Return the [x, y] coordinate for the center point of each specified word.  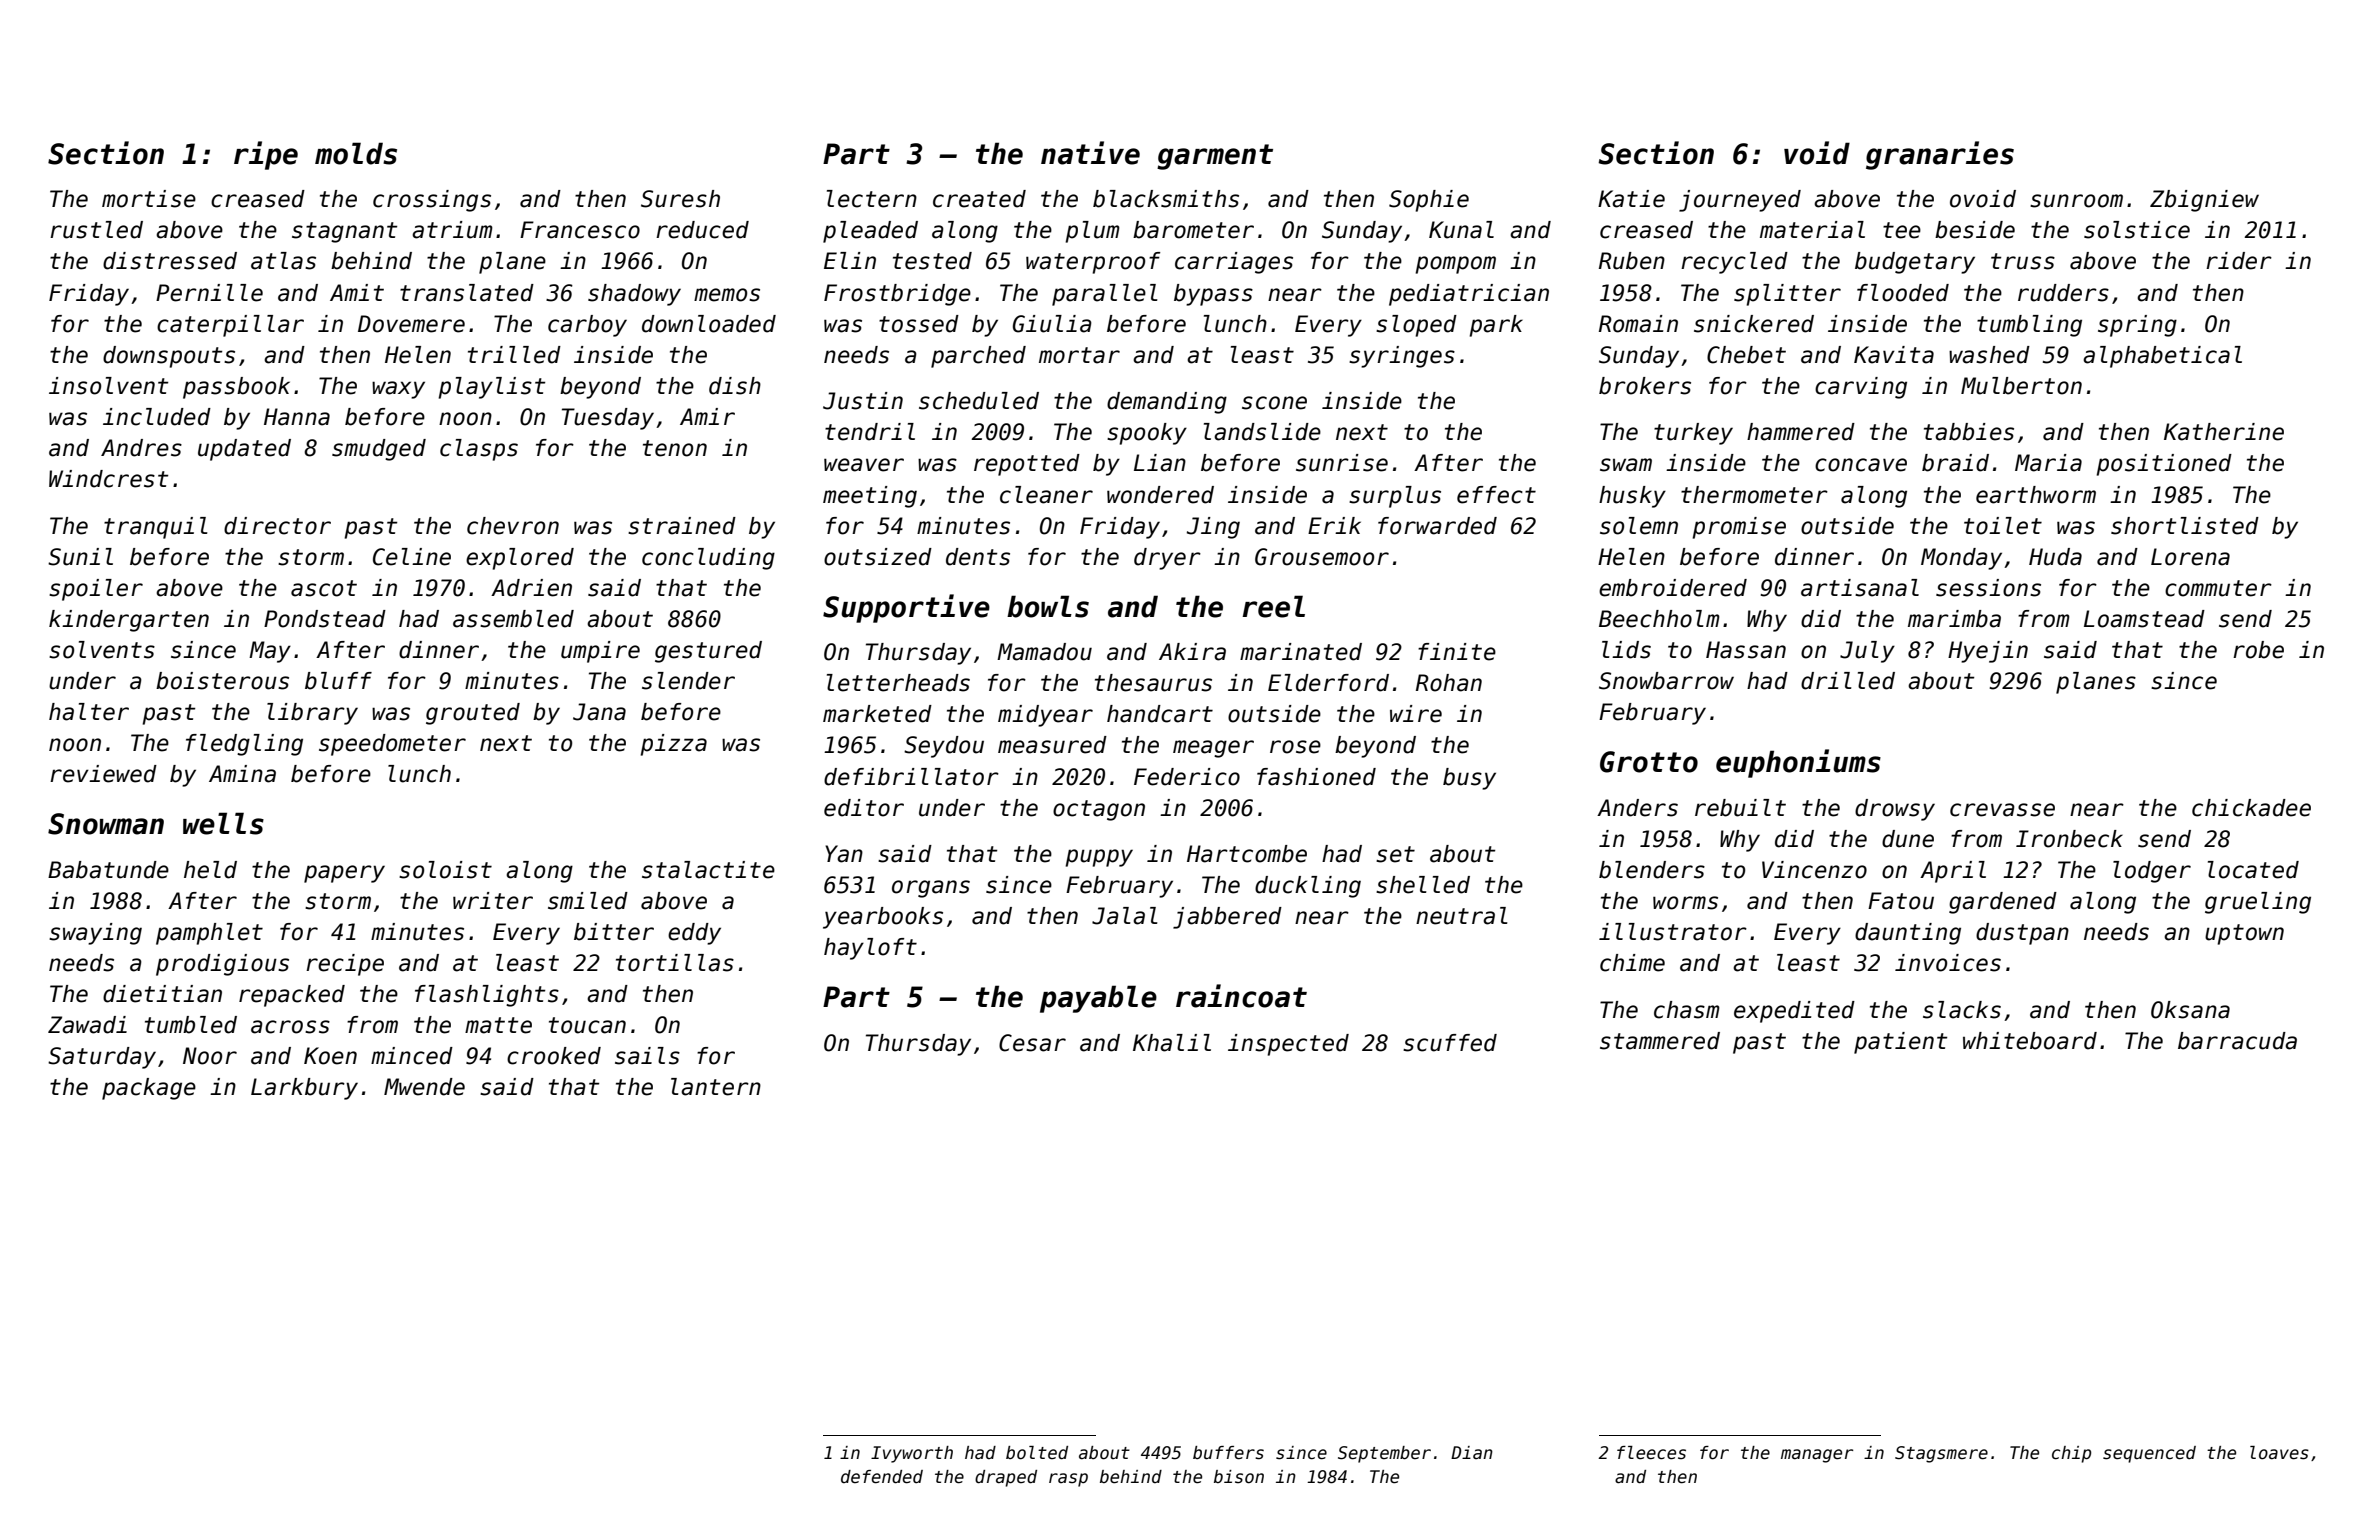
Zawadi [87, 1025]
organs [931, 889]
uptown [2244, 934]
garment [1215, 157]
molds [356, 153]
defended [882, 1477]
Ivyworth [912, 1454]
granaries [1940, 155]
